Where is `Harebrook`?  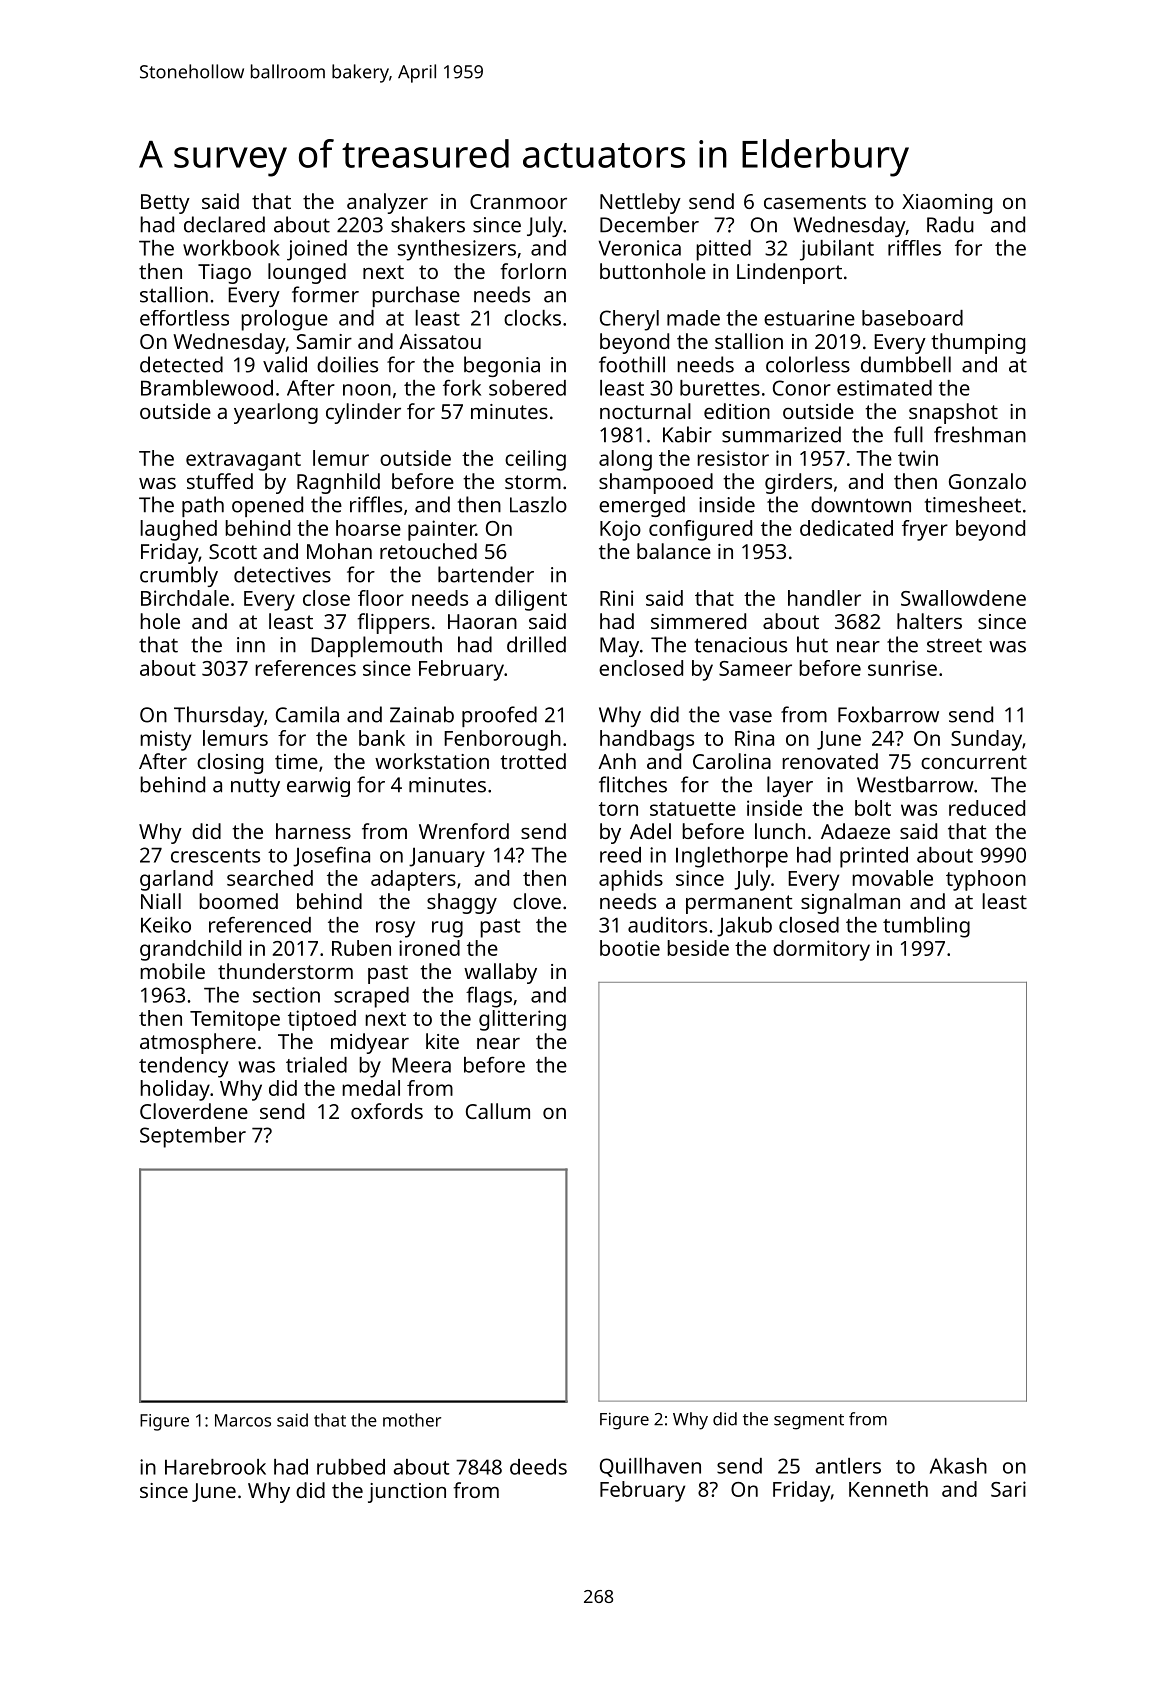 Harebrook is located at coordinates (215, 1467).
